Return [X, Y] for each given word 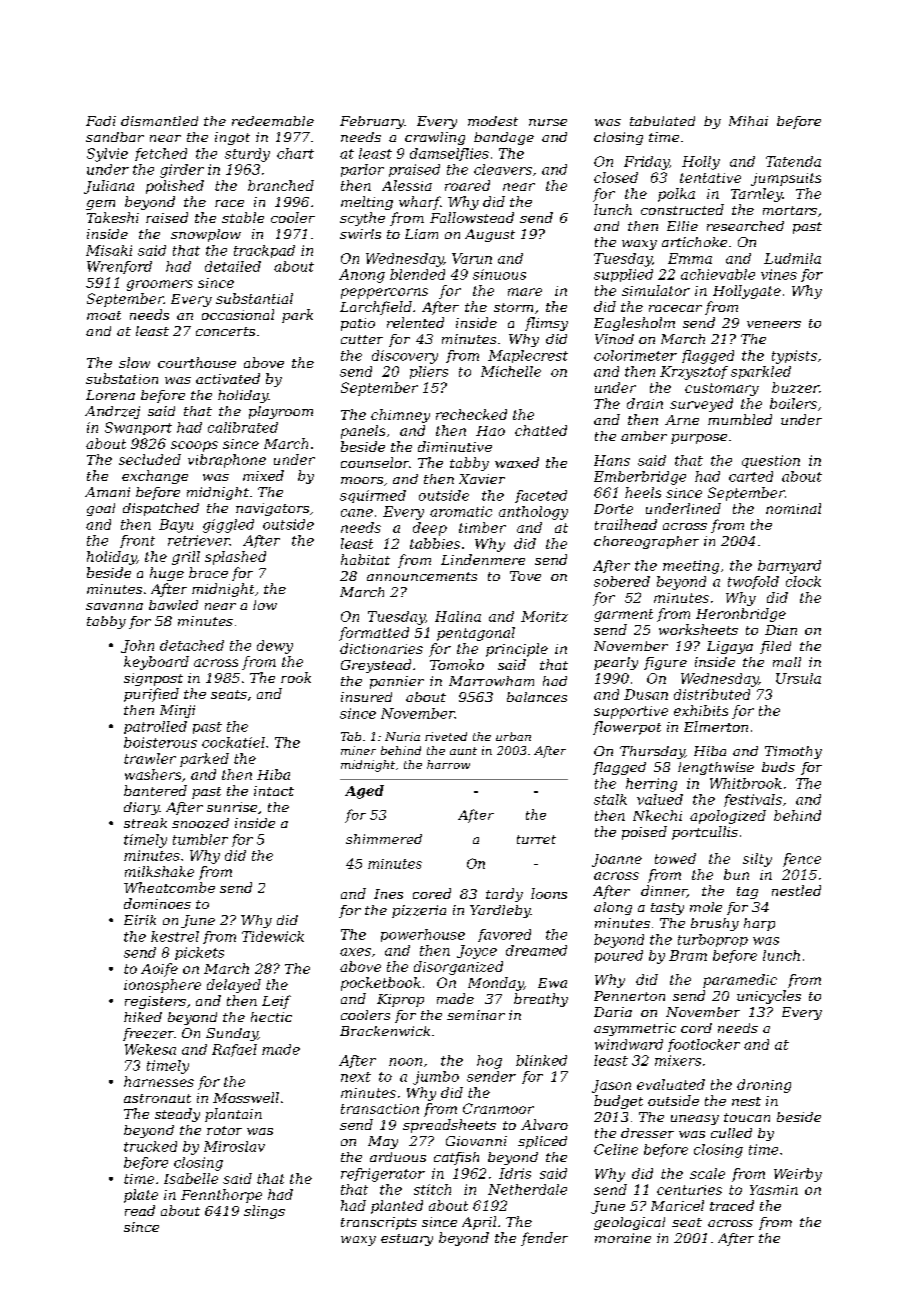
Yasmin [774, 1190]
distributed [712, 694]
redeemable [273, 121]
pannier [397, 682]
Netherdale [527, 1189]
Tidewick [273, 936]
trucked [150, 1146]
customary [722, 389]
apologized [728, 817]
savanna [114, 606]
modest [493, 121]
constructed [682, 209]
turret [536, 839]
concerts [225, 331]
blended [417, 274]
